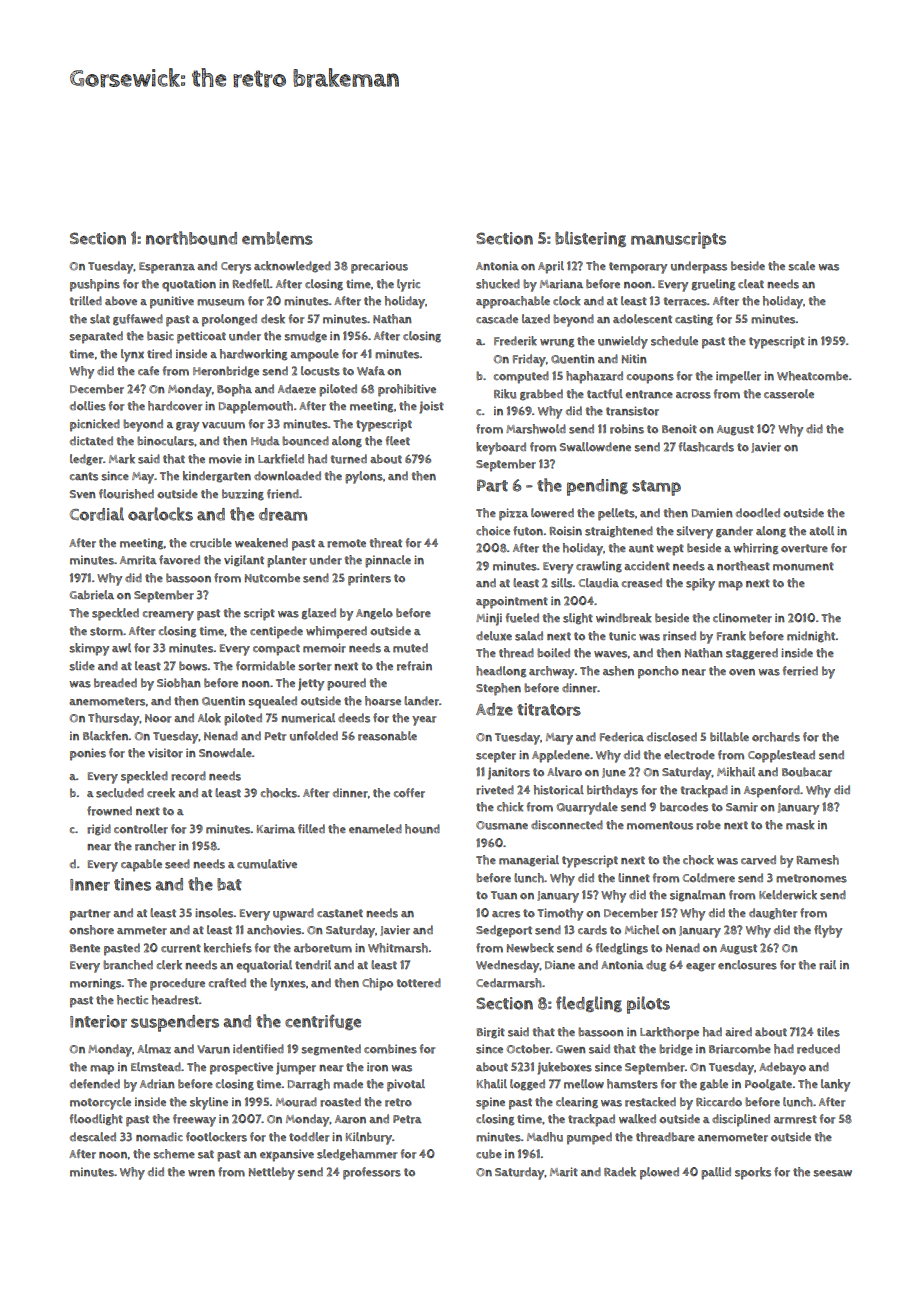  What do you see at coordinates (551, 267) in the page?
I see `April` at bounding box center [551, 267].
